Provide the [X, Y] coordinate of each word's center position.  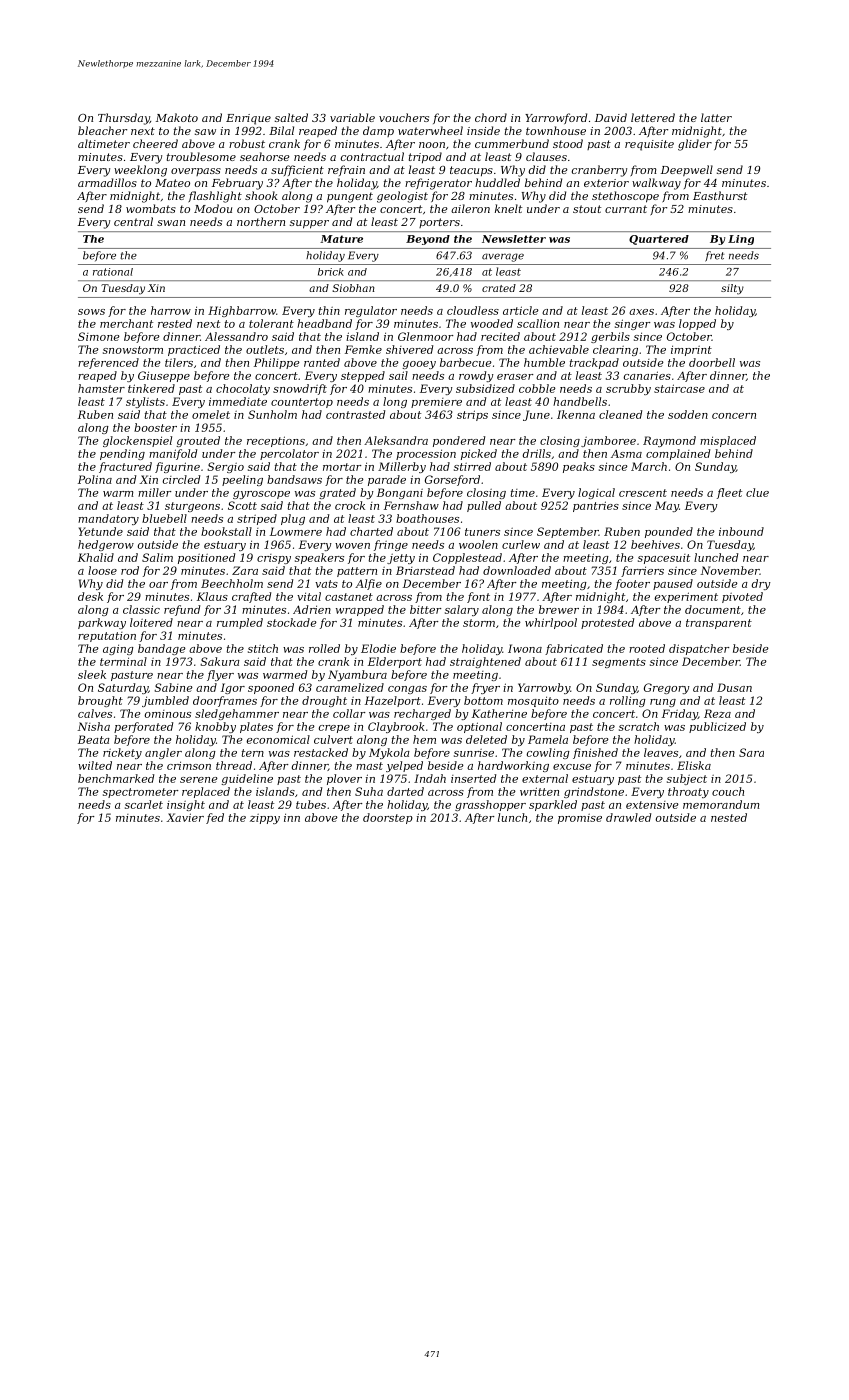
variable [352, 117]
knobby [215, 727]
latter [716, 117]
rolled [324, 648]
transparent [719, 624]
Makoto [177, 117]
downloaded [517, 570]
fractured [125, 467]
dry [761, 584]
